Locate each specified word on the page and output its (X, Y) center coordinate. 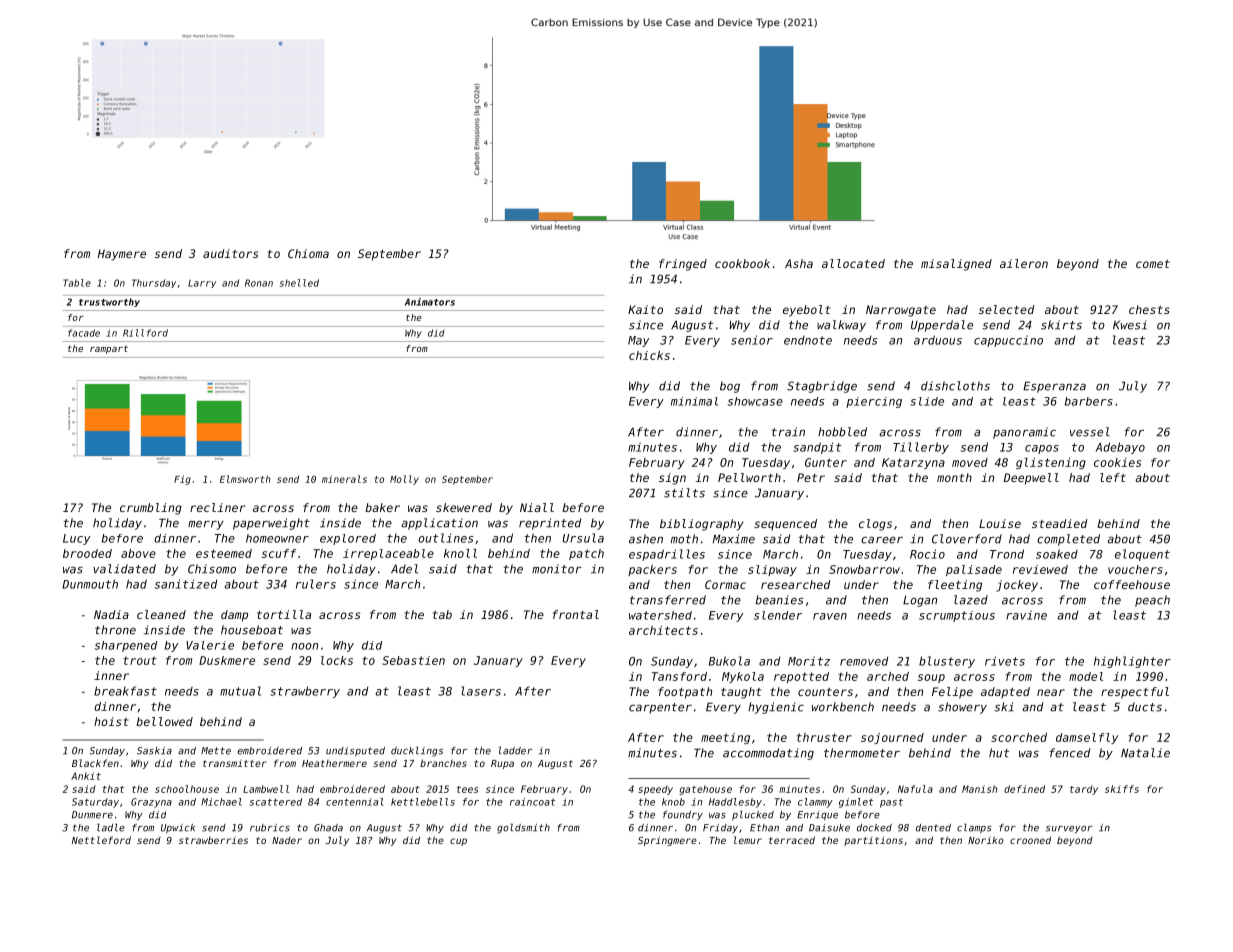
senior (752, 340)
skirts (1061, 325)
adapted (1005, 692)
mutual (240, 691)
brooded (87, 553)
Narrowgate (901, 311)
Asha (799, 263)
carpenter (660, 708)
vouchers (1135, 569)
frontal (576, 614)
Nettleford (101, 840)
